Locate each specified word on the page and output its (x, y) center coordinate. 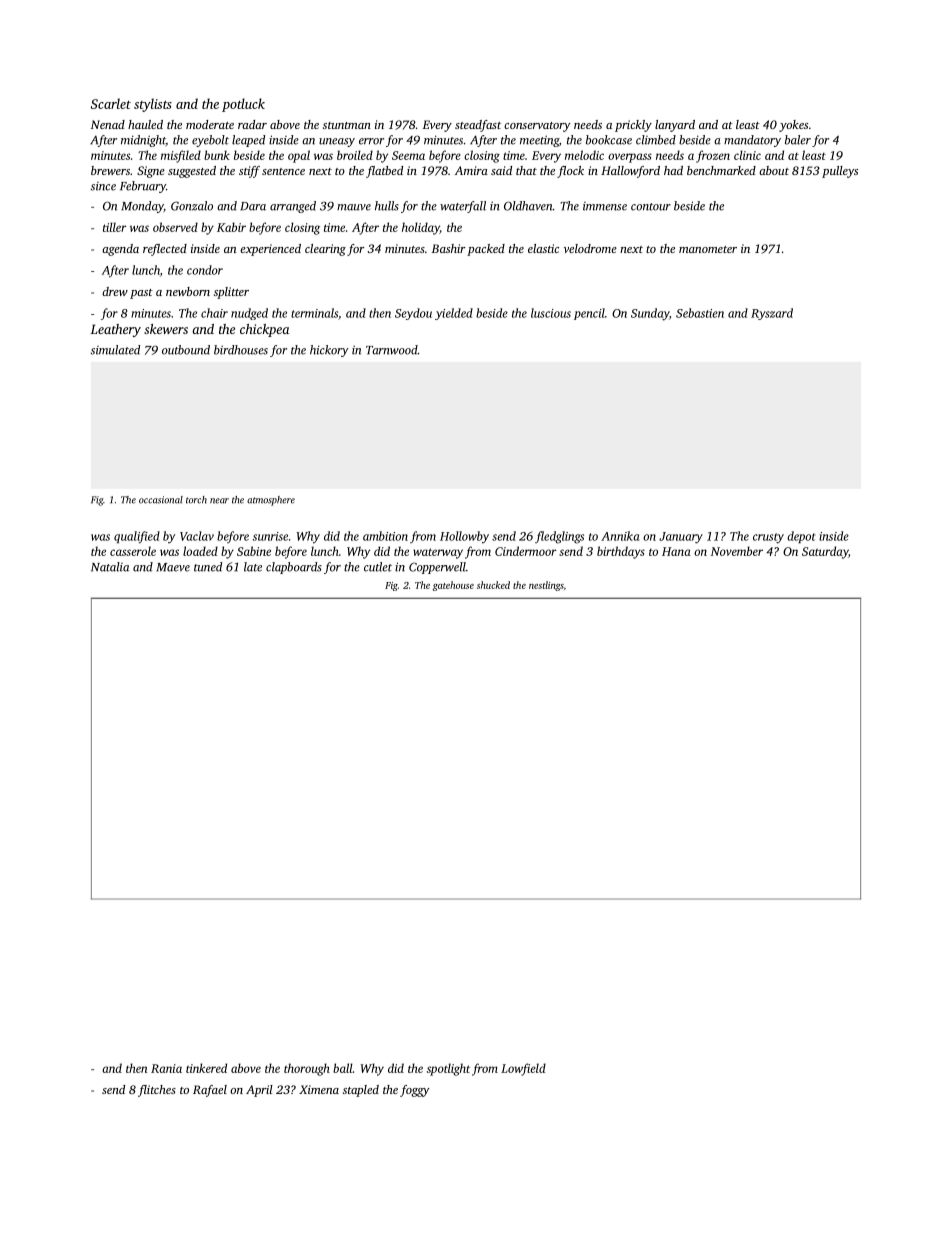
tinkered (206, 1068)
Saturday (825, 552)
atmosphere (271, 501)
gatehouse (453, 586)
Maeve (173, 567)
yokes (793, 126)
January (681, 538)
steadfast (478, 126)
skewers (166, 329)
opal (299, 156)
